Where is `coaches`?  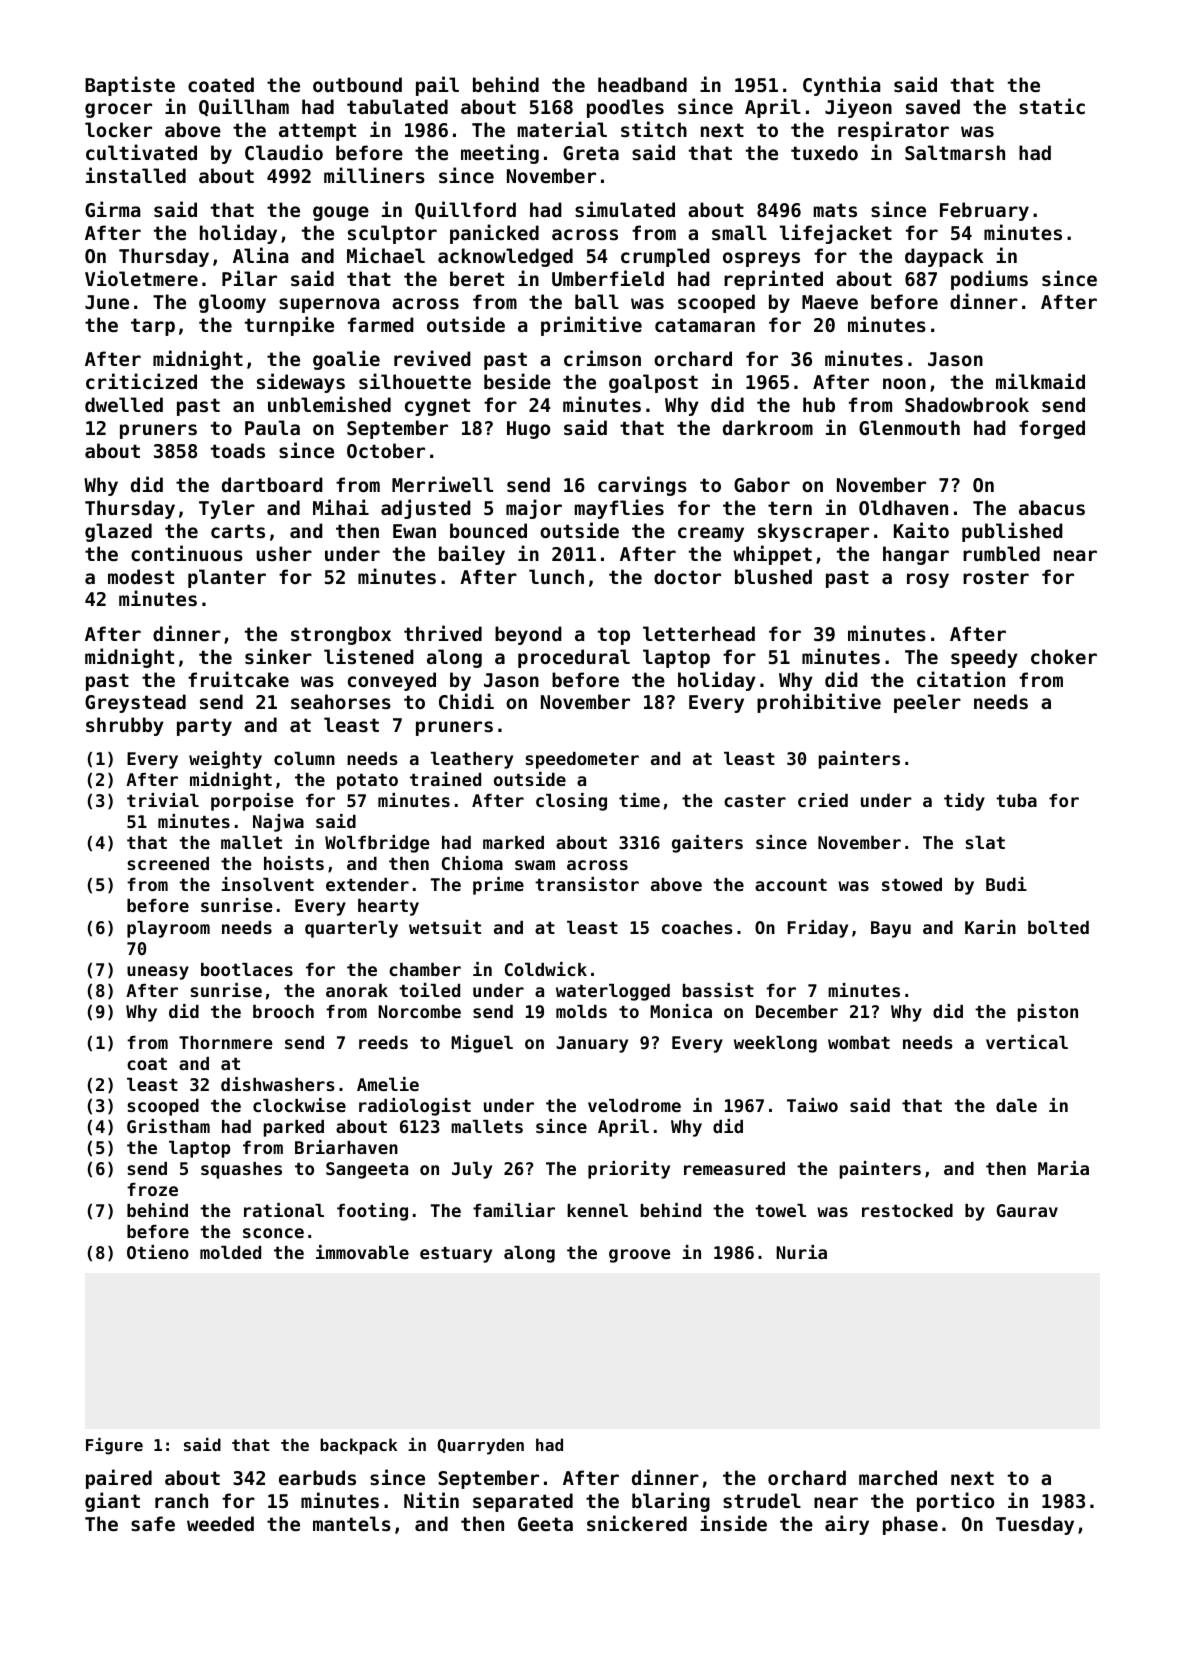 coaches is located at coordinates (697, 927).
